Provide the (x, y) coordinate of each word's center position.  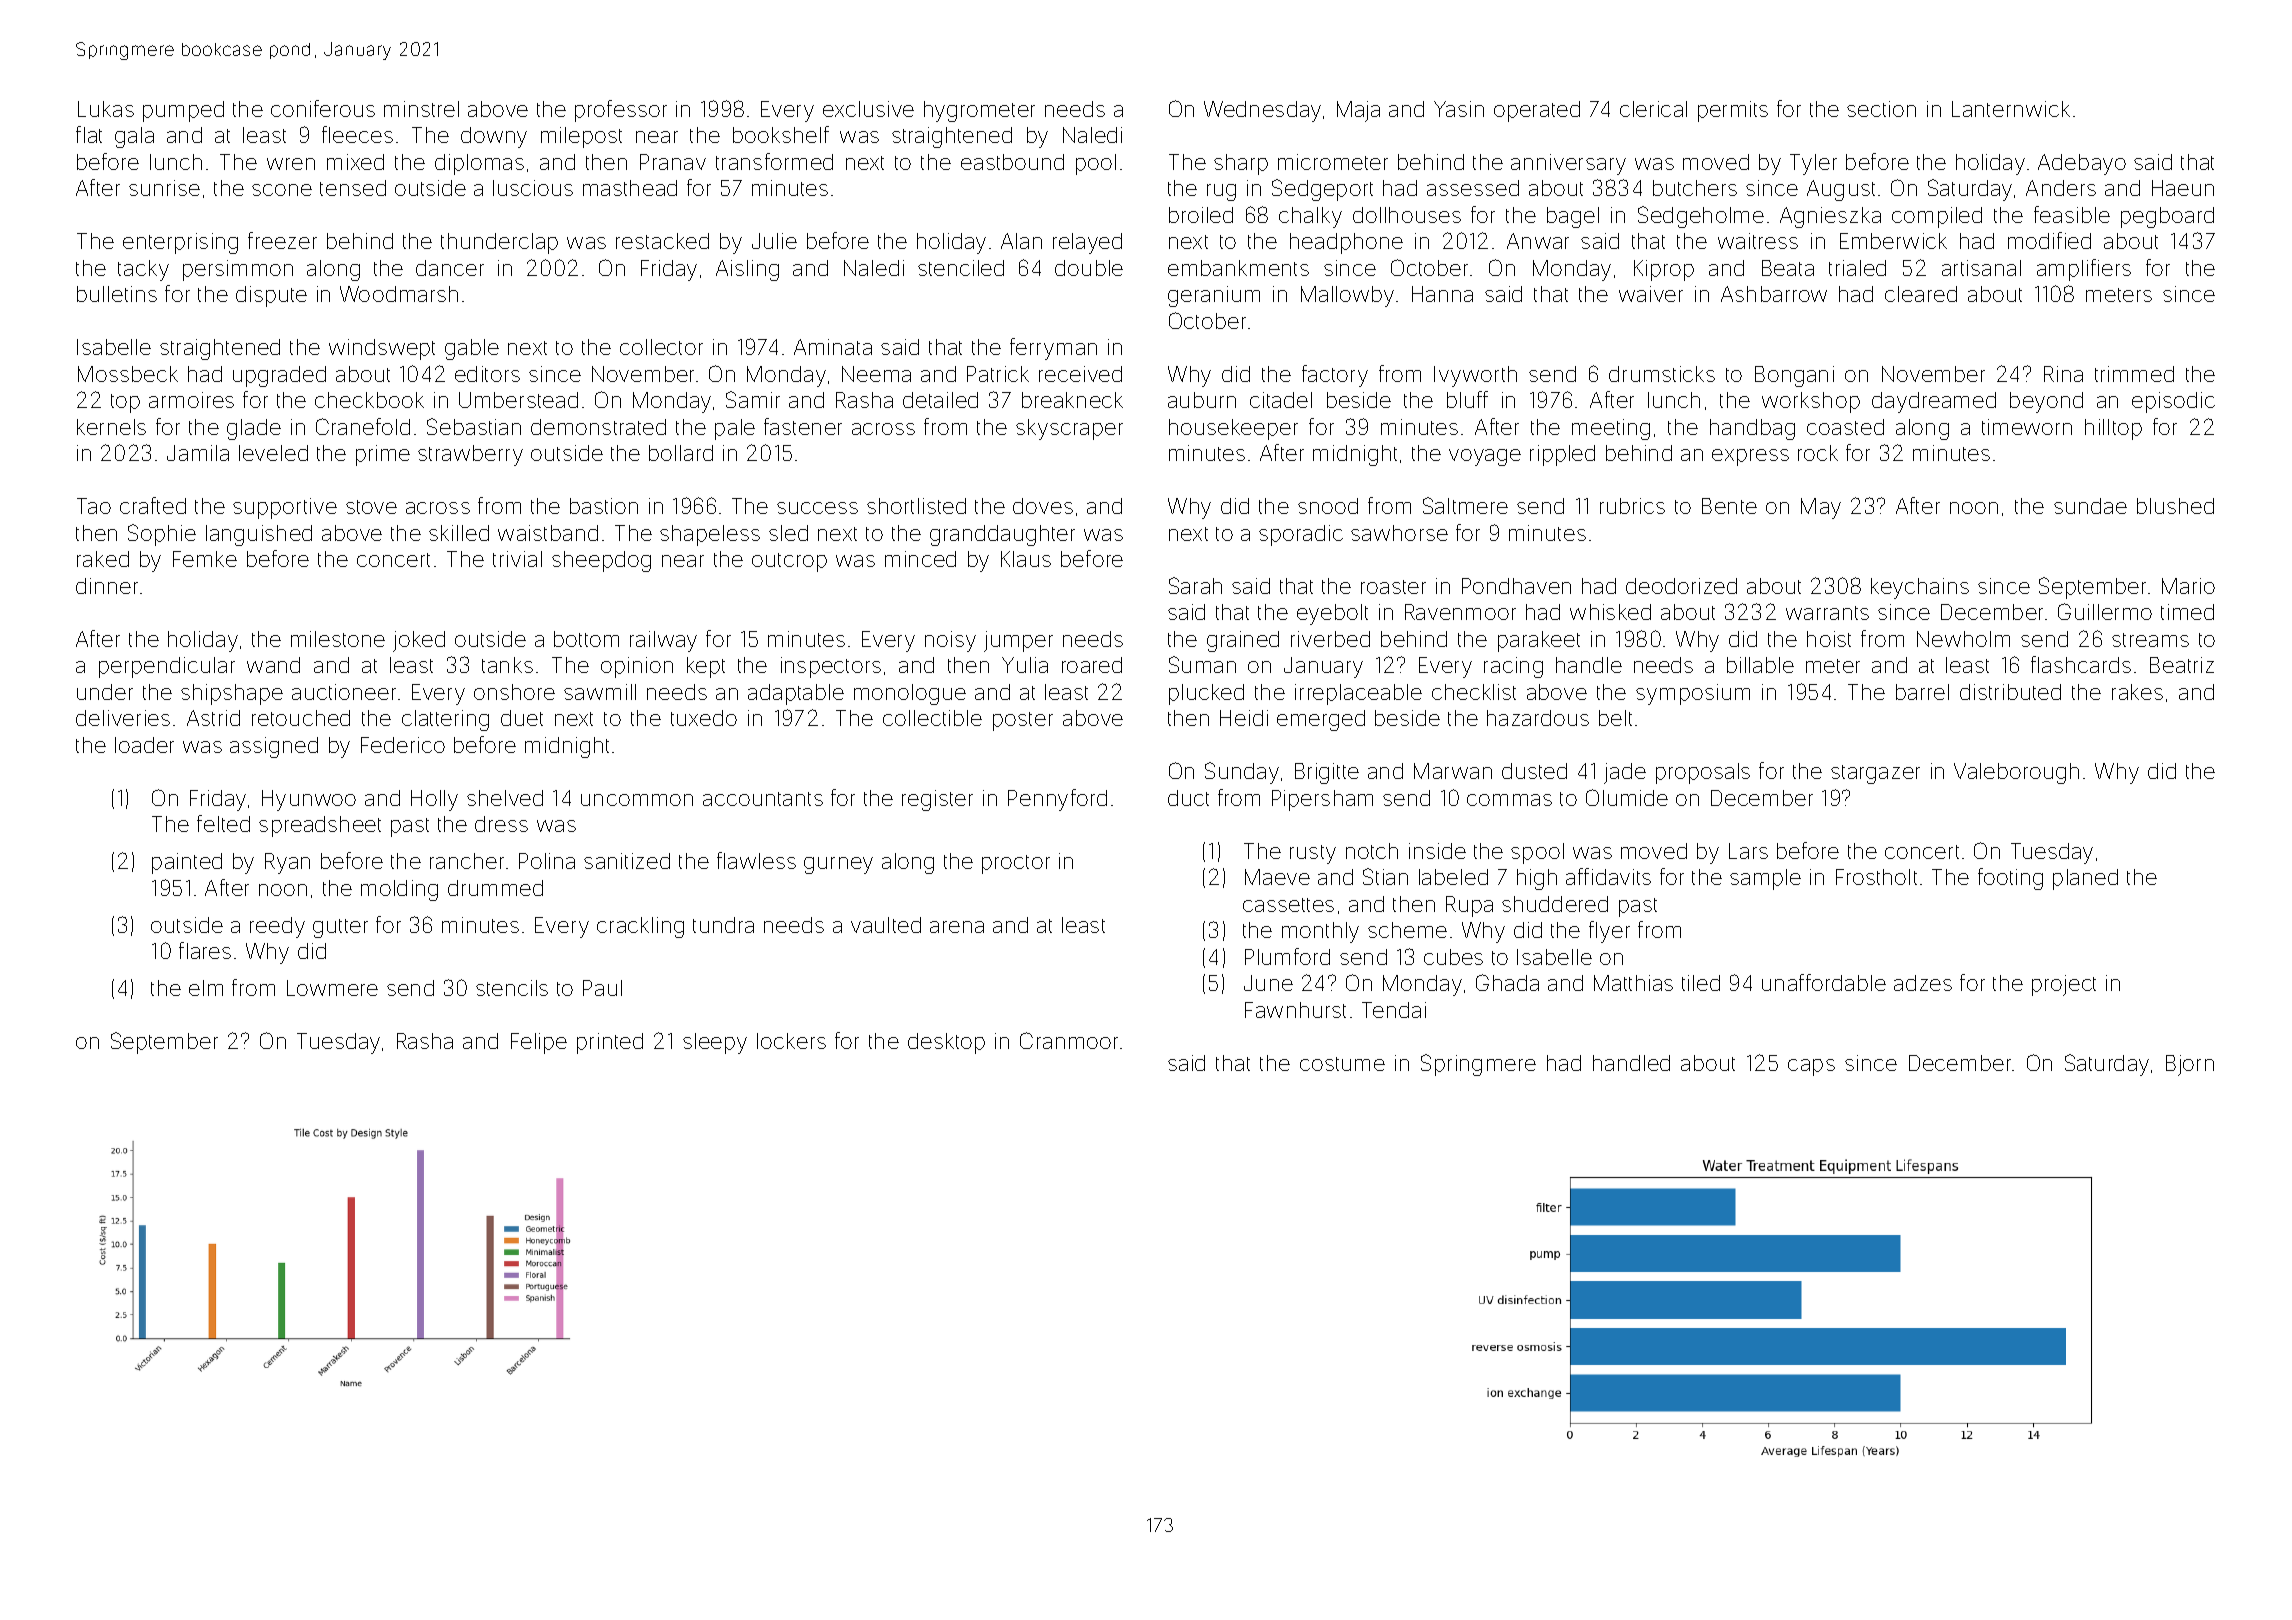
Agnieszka (1830, 217)
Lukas (106, 109)
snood (1328, 506)
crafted (153, 505)
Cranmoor (1069, 1040)
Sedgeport (1322, 190)
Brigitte (1327, 773)
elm (206, 988)
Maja (1358, 111)
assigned (274, 747)
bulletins (117, 294)
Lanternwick (2011, 109)
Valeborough (2016, 773)
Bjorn (2190, 1065)
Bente (1729, 506)
